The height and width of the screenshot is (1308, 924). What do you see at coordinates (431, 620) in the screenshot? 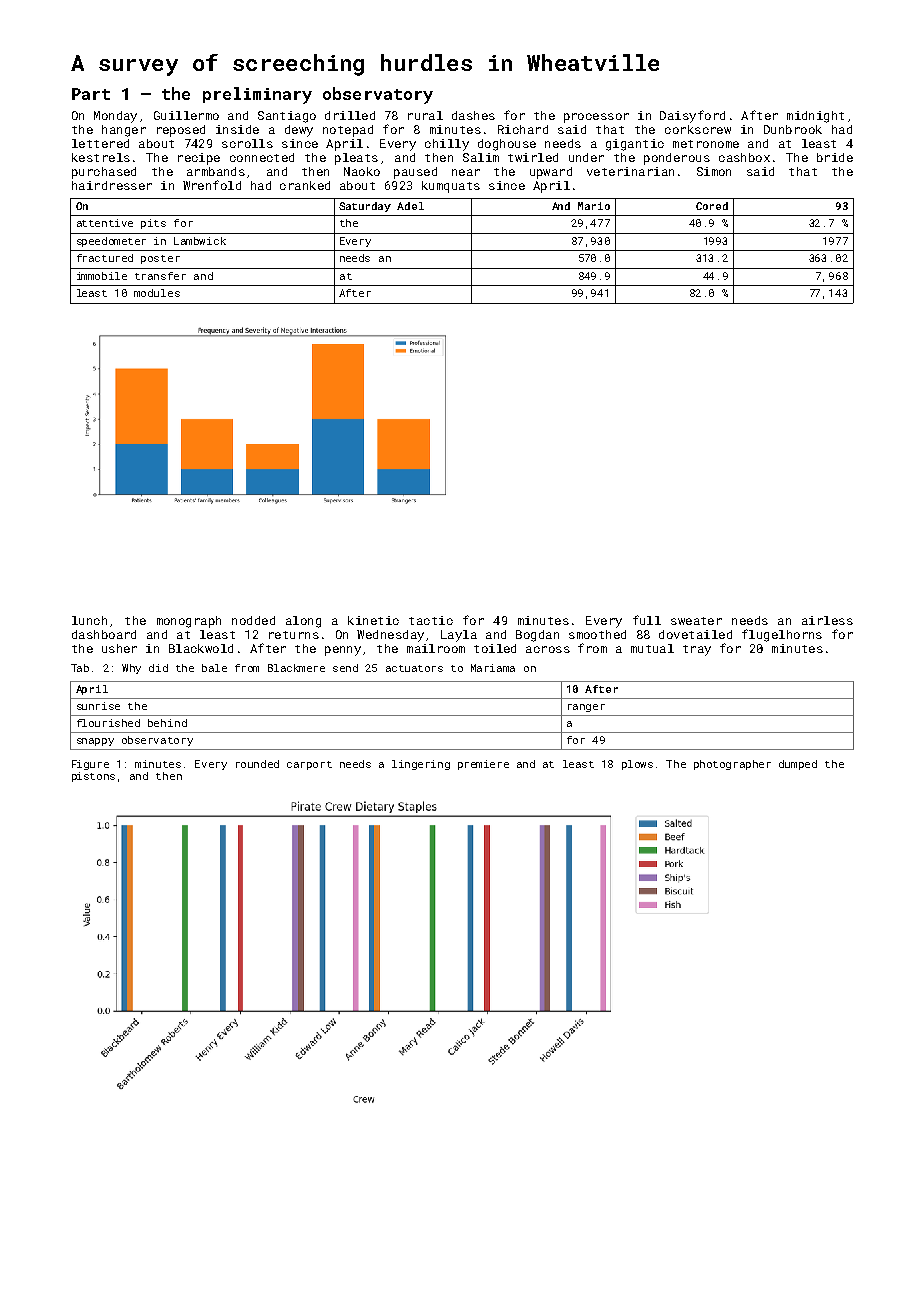
I see `tactic` at bounding box center [431, 620].
